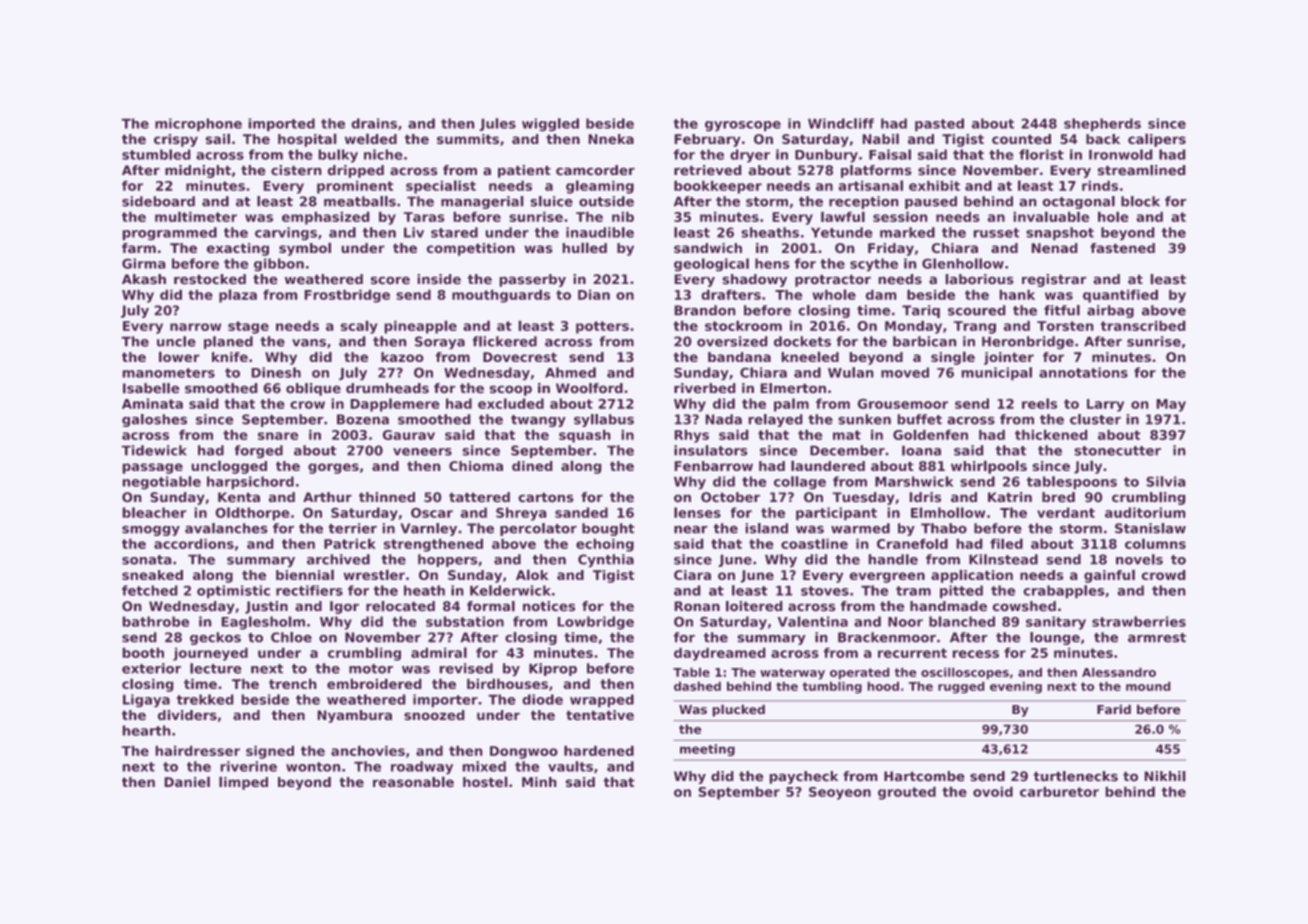  I want to click on cluster, so click(1095, 419).
